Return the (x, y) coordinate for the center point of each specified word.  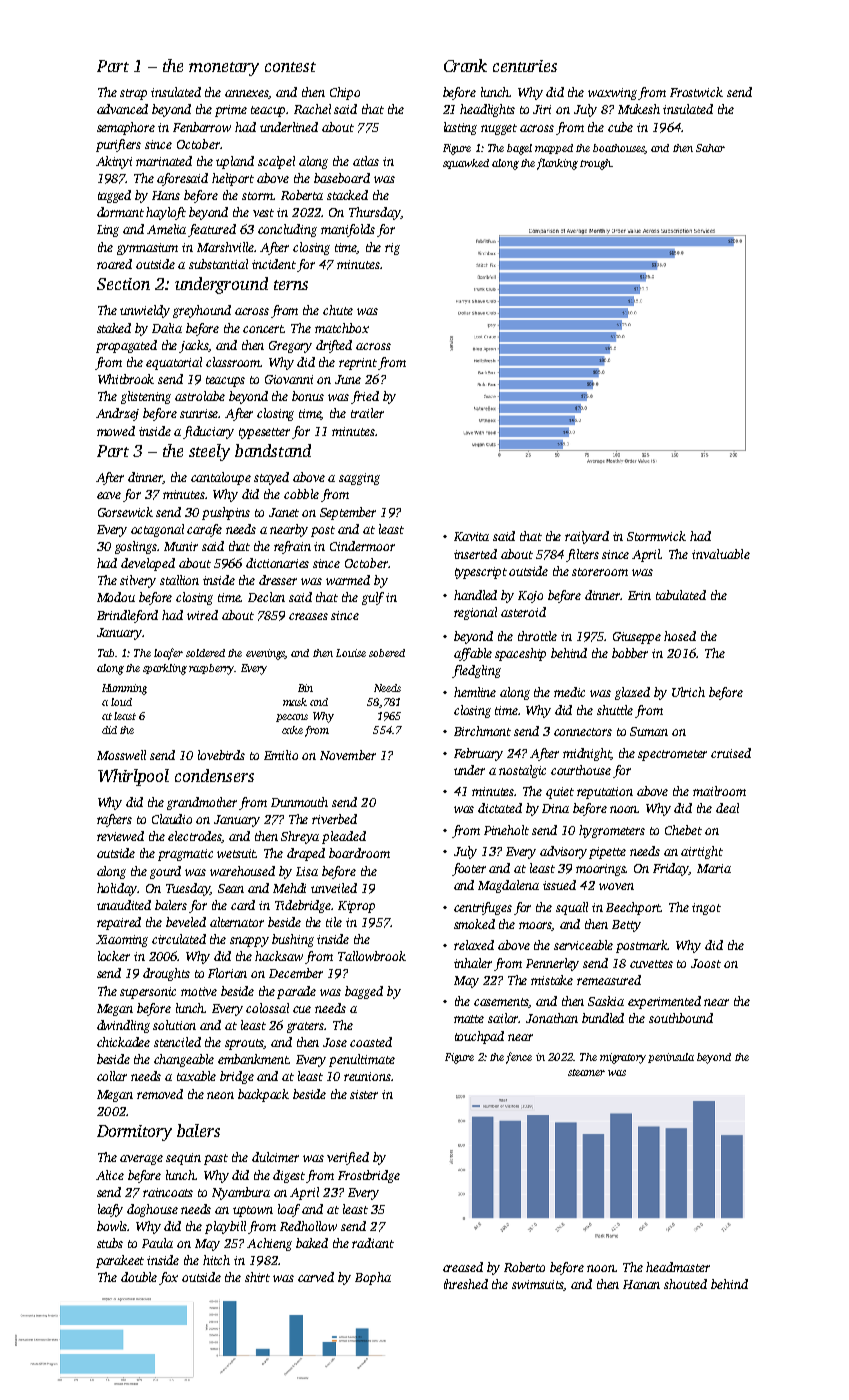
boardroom (359, 853)
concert (263, 329)
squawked (466, 164)
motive (199, 991)
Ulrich (688, 692)
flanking (557, 164)
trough (595, 164)
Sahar (710, 148)
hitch (216, 1260)
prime (231, 111)
